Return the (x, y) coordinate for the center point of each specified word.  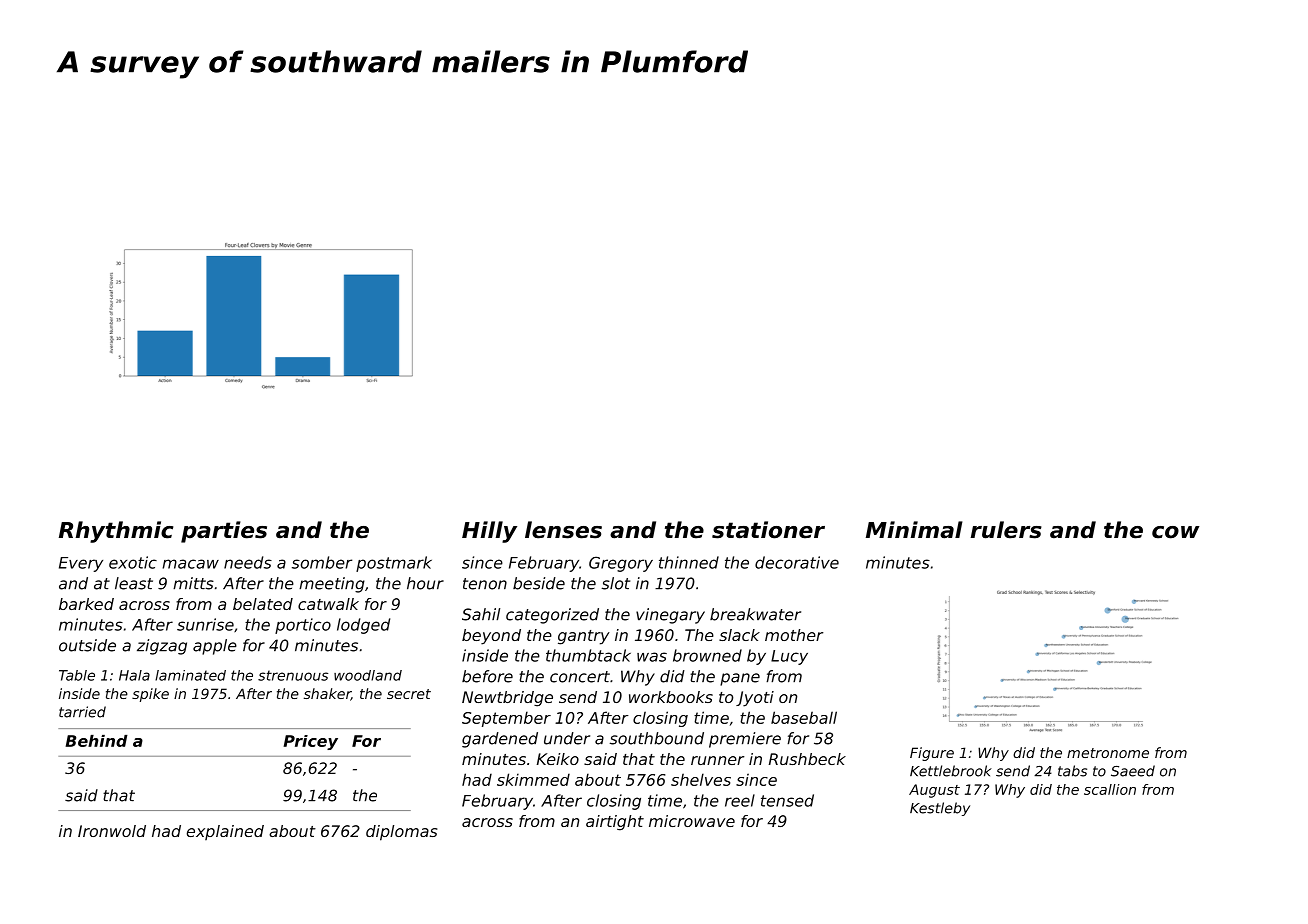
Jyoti (755, 699)
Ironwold (112, 831)
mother (794, 635)
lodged (363, 626)
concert (580, 677)
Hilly (489, 532)
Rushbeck (807, 759)
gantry (584, 637)
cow (1175, 532)
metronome (1108, 753)
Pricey (310, 742)
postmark (394, 564)
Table (77, 675)
